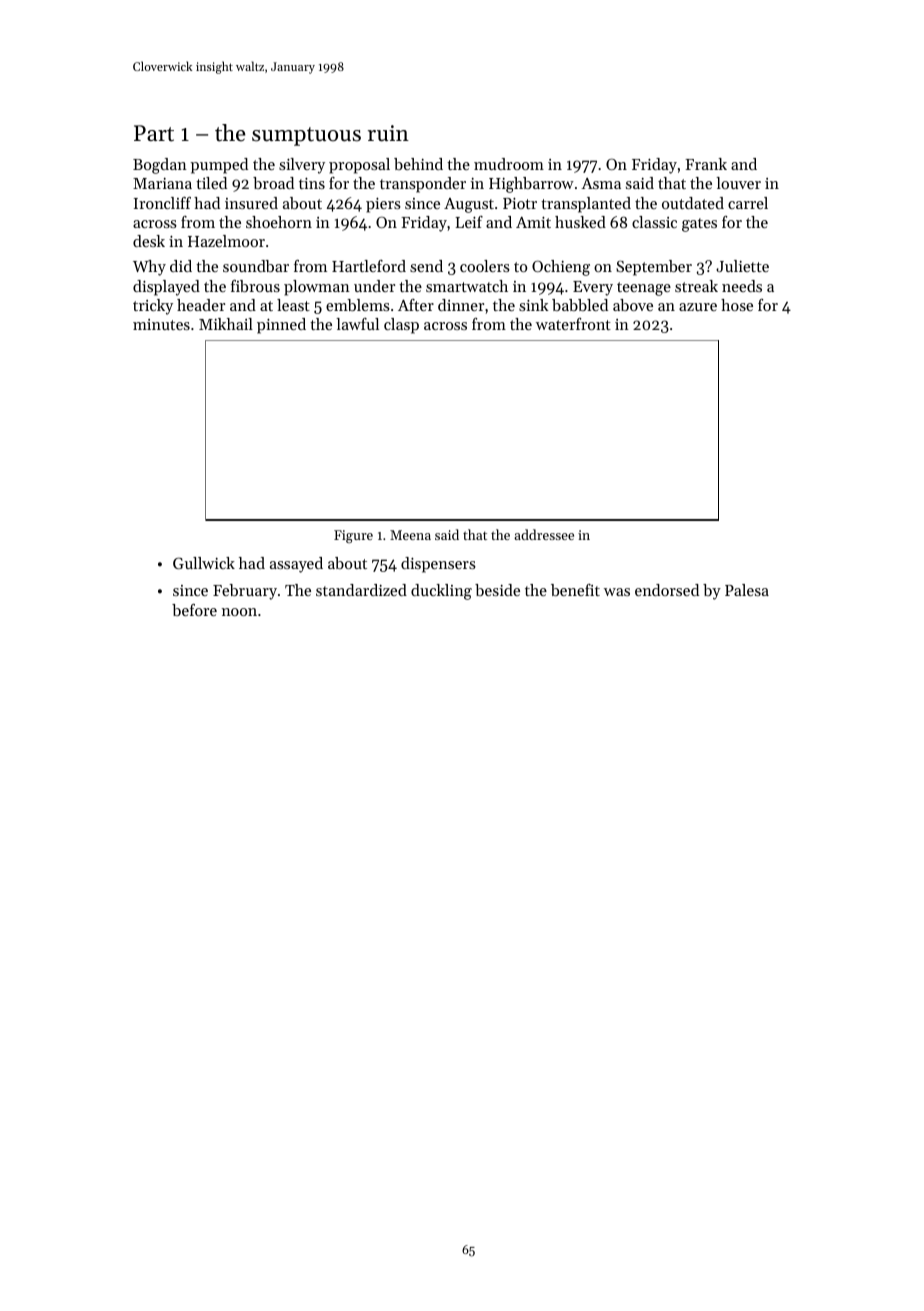 The image size is (924, 1311). What do you see at coordinates (667, 590) in the page?
I see `endorsed` at bounding box center [667, 590].
